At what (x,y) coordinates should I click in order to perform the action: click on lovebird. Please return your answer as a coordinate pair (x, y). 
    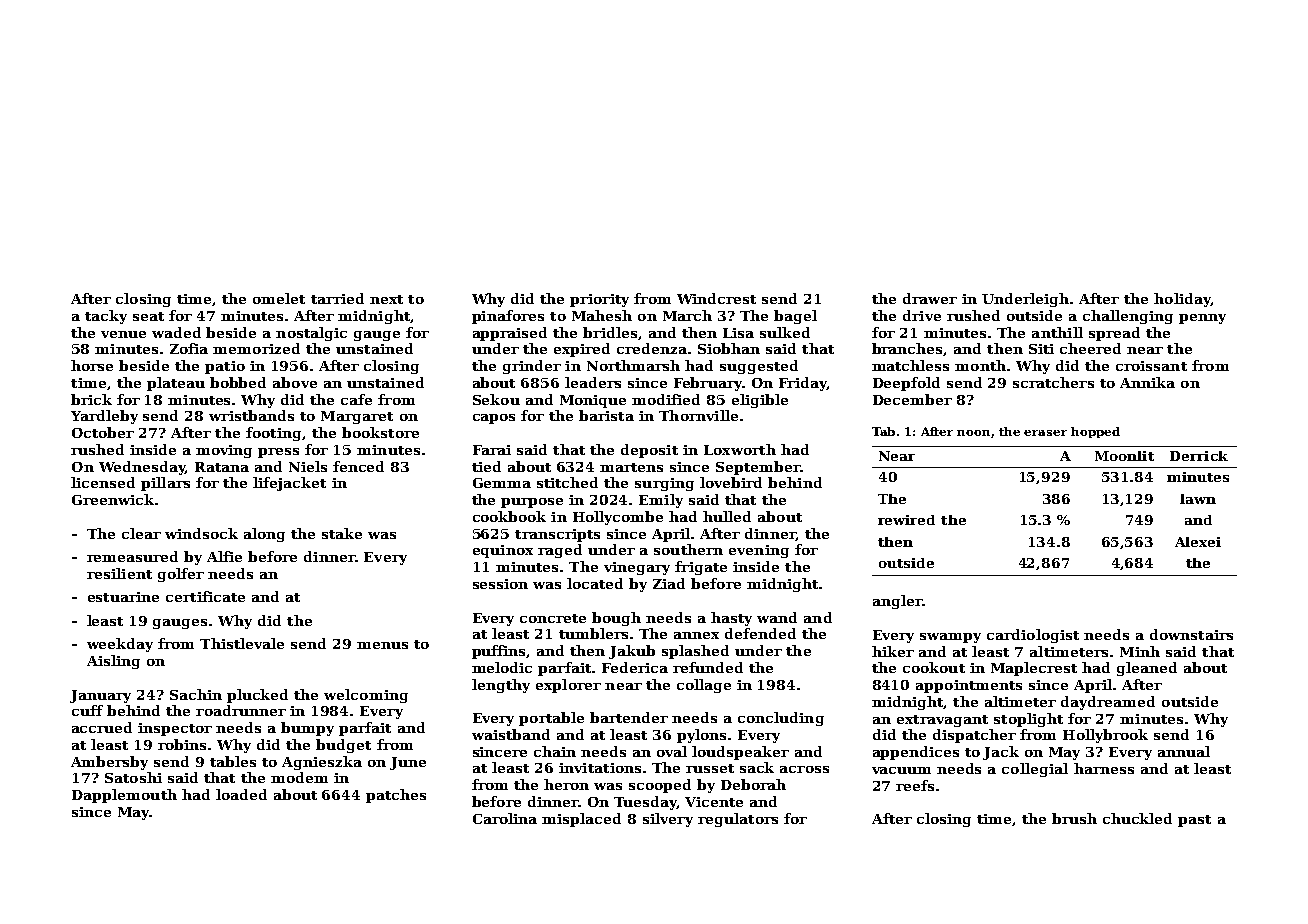
    Looking at the image, I should click on (731, 482).
